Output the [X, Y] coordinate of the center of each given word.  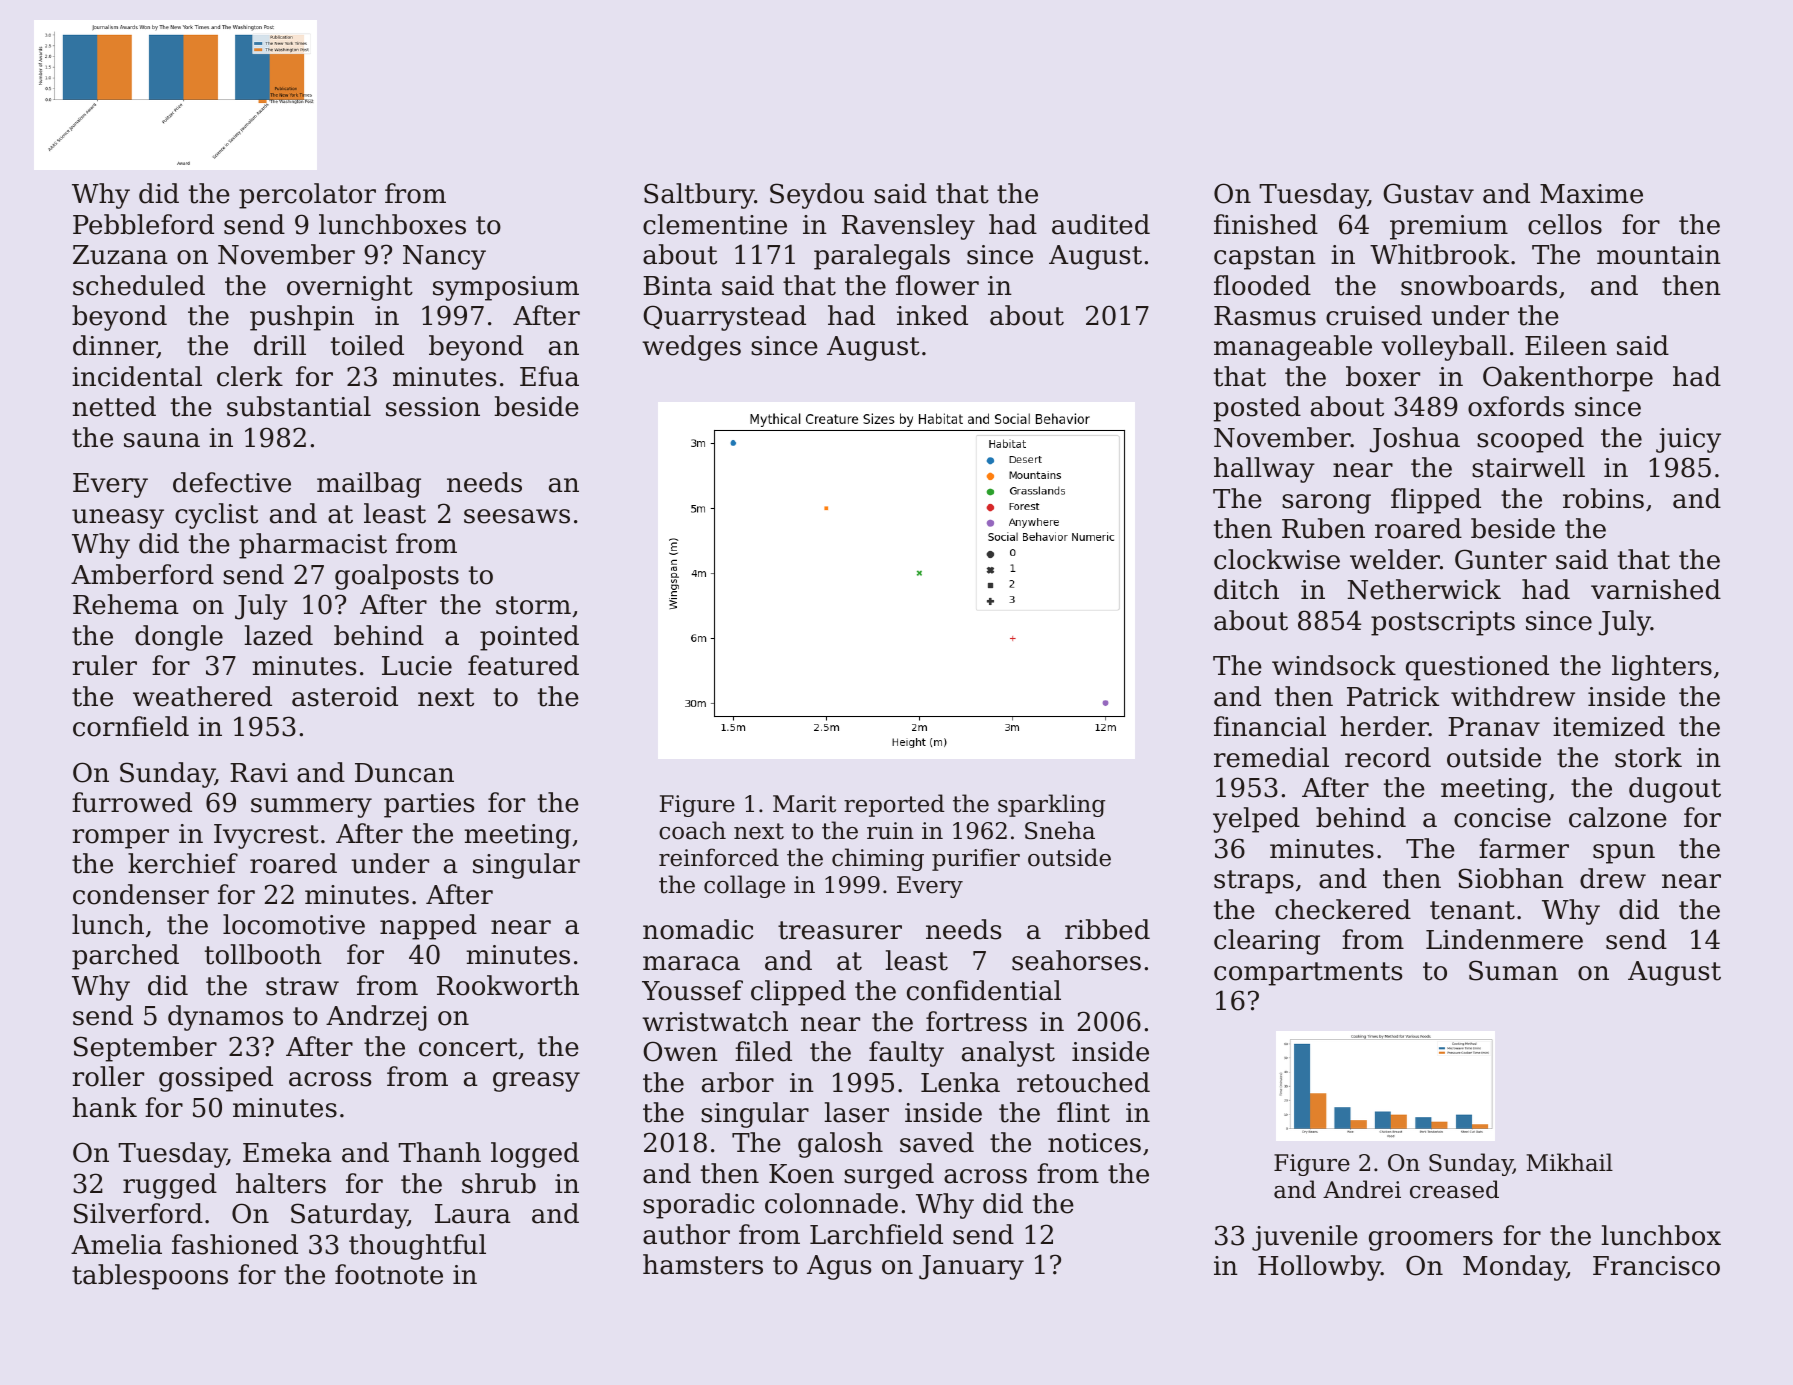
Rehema [126, 604]
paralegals [882, 257]
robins [1603, 498]
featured [523, 665]
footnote [389, 1274]
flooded [1262, 285]
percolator [307, 196]
